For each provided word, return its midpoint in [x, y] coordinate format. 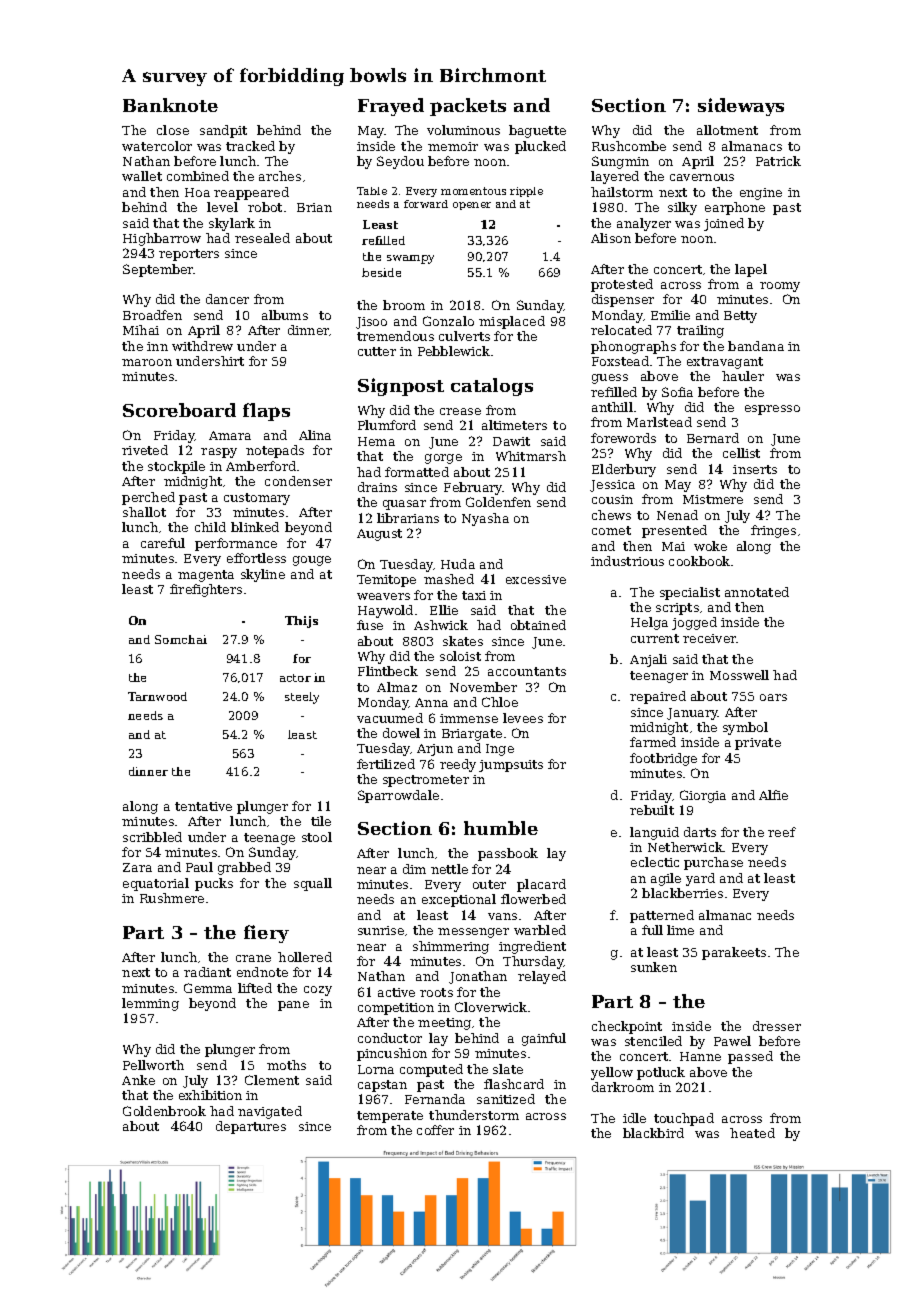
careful [163, 543]
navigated [270, 1112]
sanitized [506, 1099]
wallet [142, 176]
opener [472, 206]
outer [489, 884]
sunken [654, 967]
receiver [710, 638]
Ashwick [441, 625]
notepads [275, 451]
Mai [673, 546]
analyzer [644, 224]
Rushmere [172, 898]
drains [377, 487]
